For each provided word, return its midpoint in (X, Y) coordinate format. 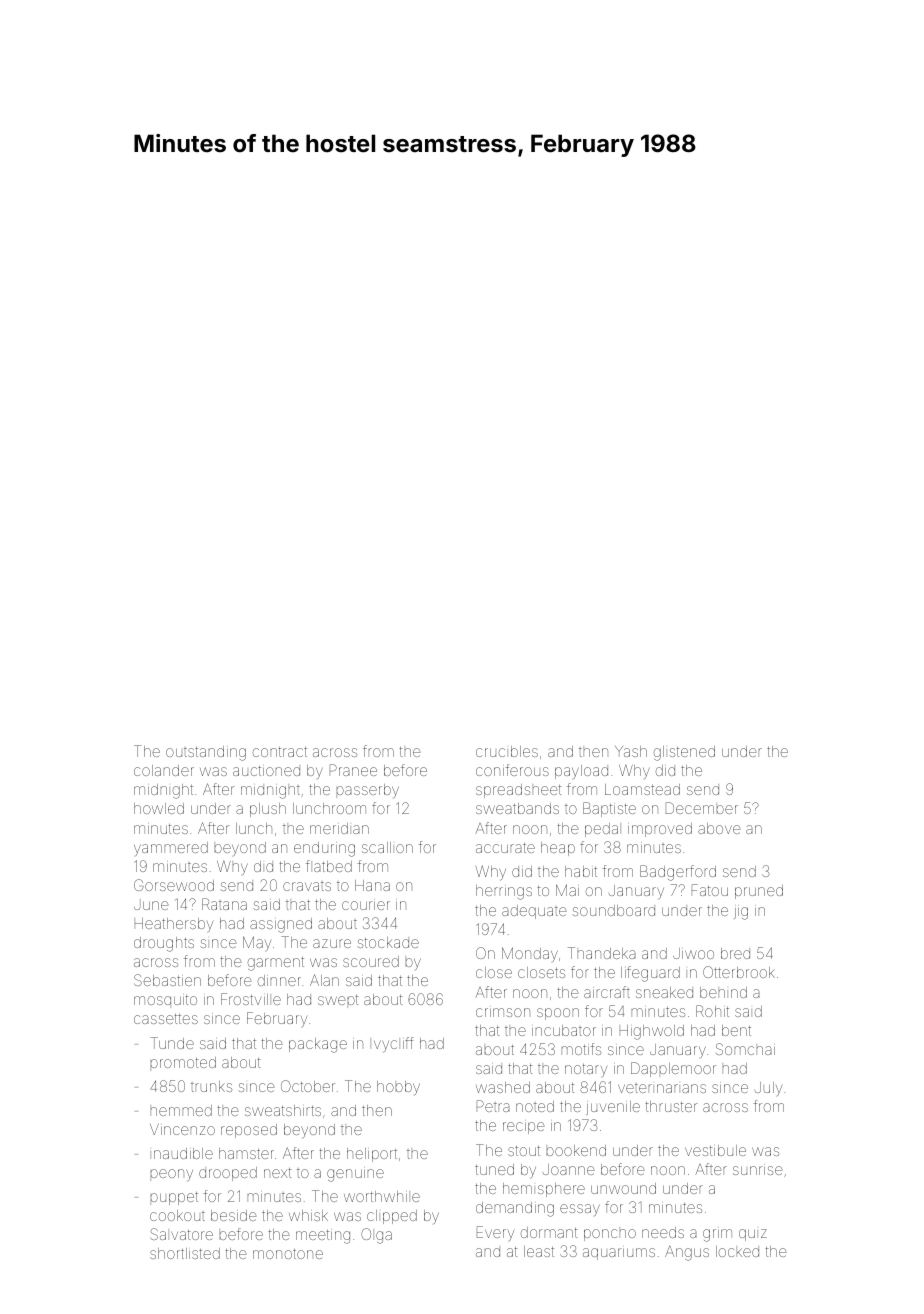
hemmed (181, 1110)
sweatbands (517, 808)
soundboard (613, 910)
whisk (308, 1215)
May (257, 943)
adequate (534, 912)
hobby (398, 1088)
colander (164, 770)
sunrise (757, 1170)
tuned (494, 1169)
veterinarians (662, 1088)
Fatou (710, 890)
